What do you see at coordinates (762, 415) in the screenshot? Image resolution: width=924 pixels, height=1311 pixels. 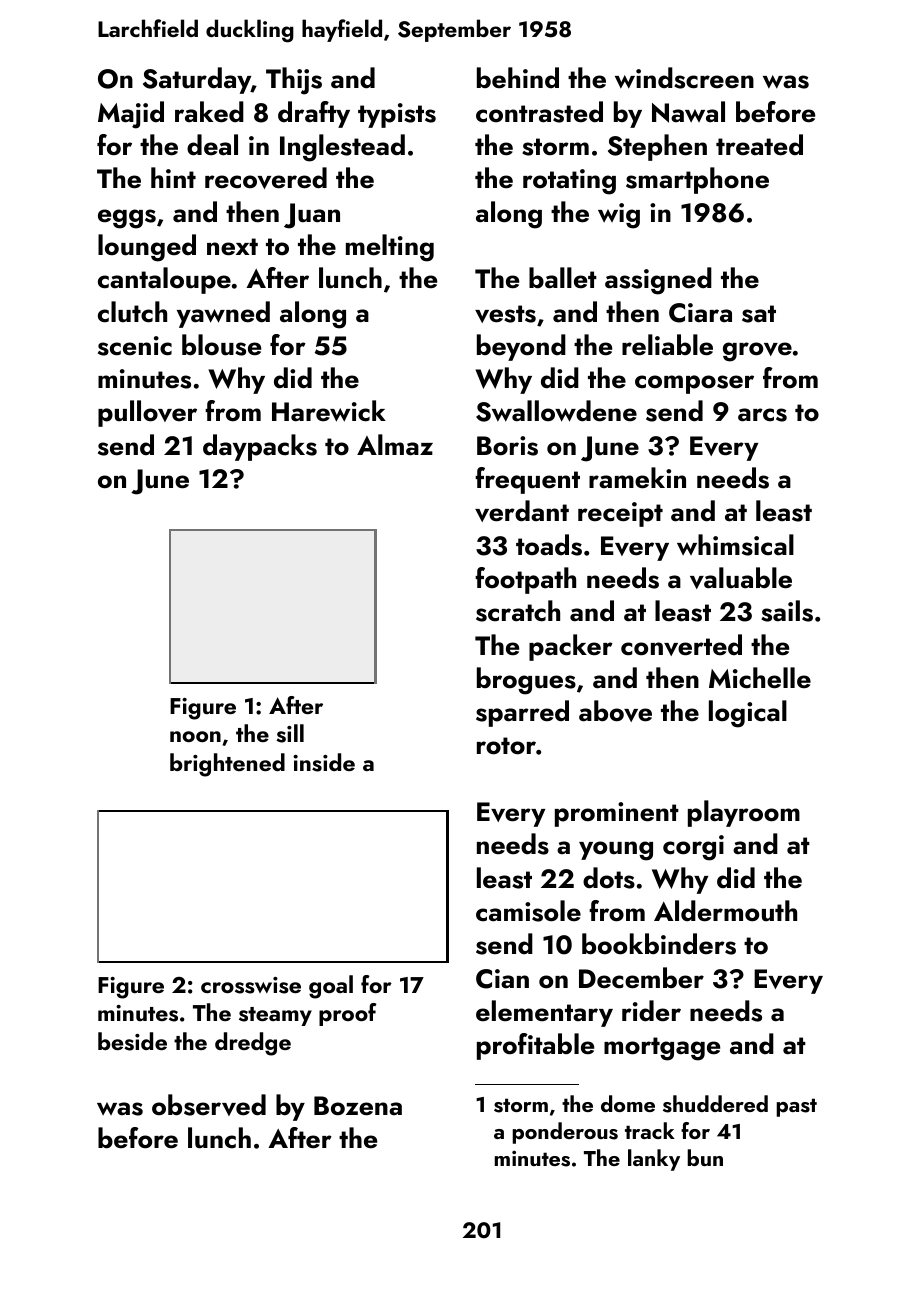 I see `arcs` at bounding box center [762, 415].
